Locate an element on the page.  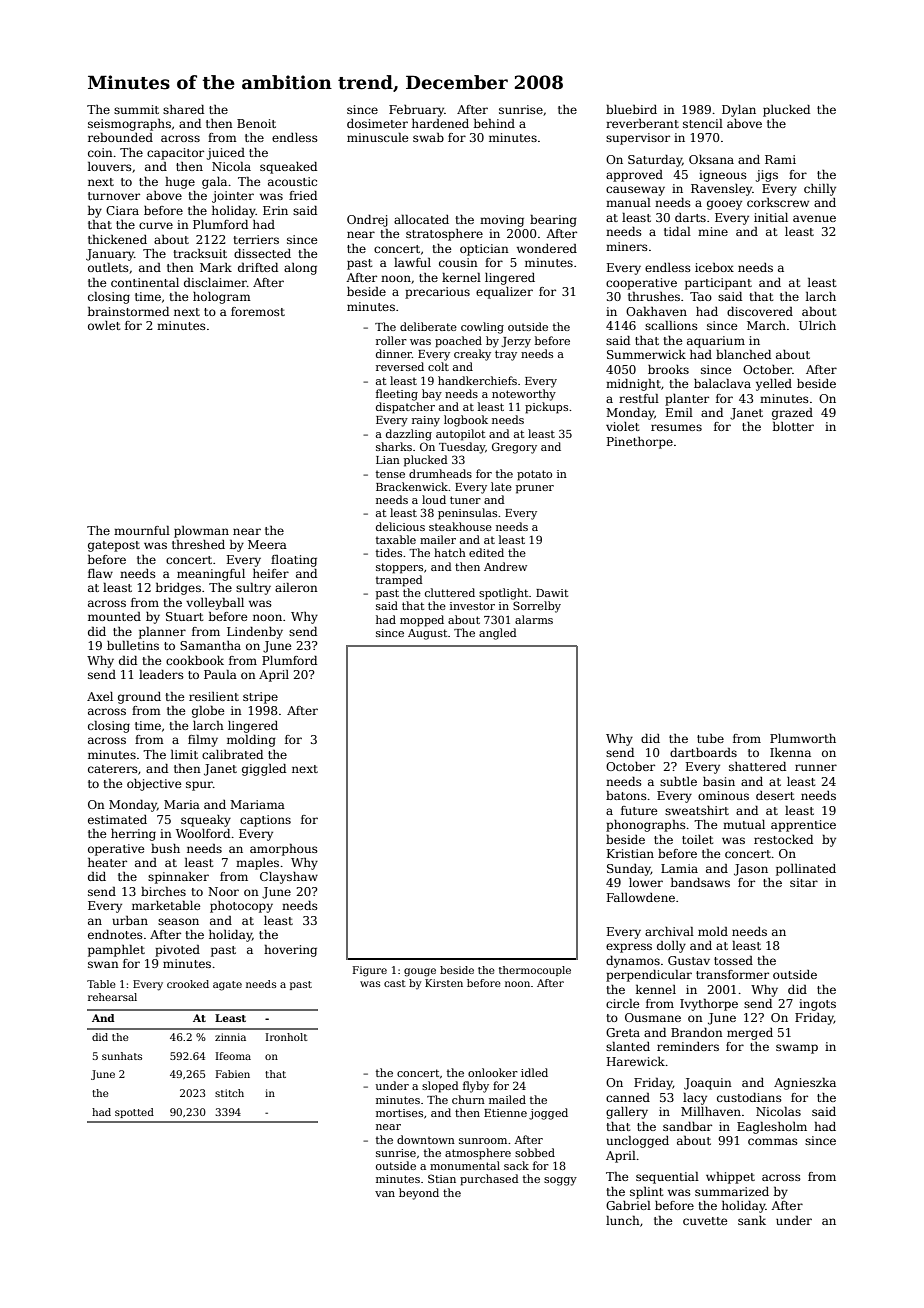
bluebird is located at coordinates (631, 109).
